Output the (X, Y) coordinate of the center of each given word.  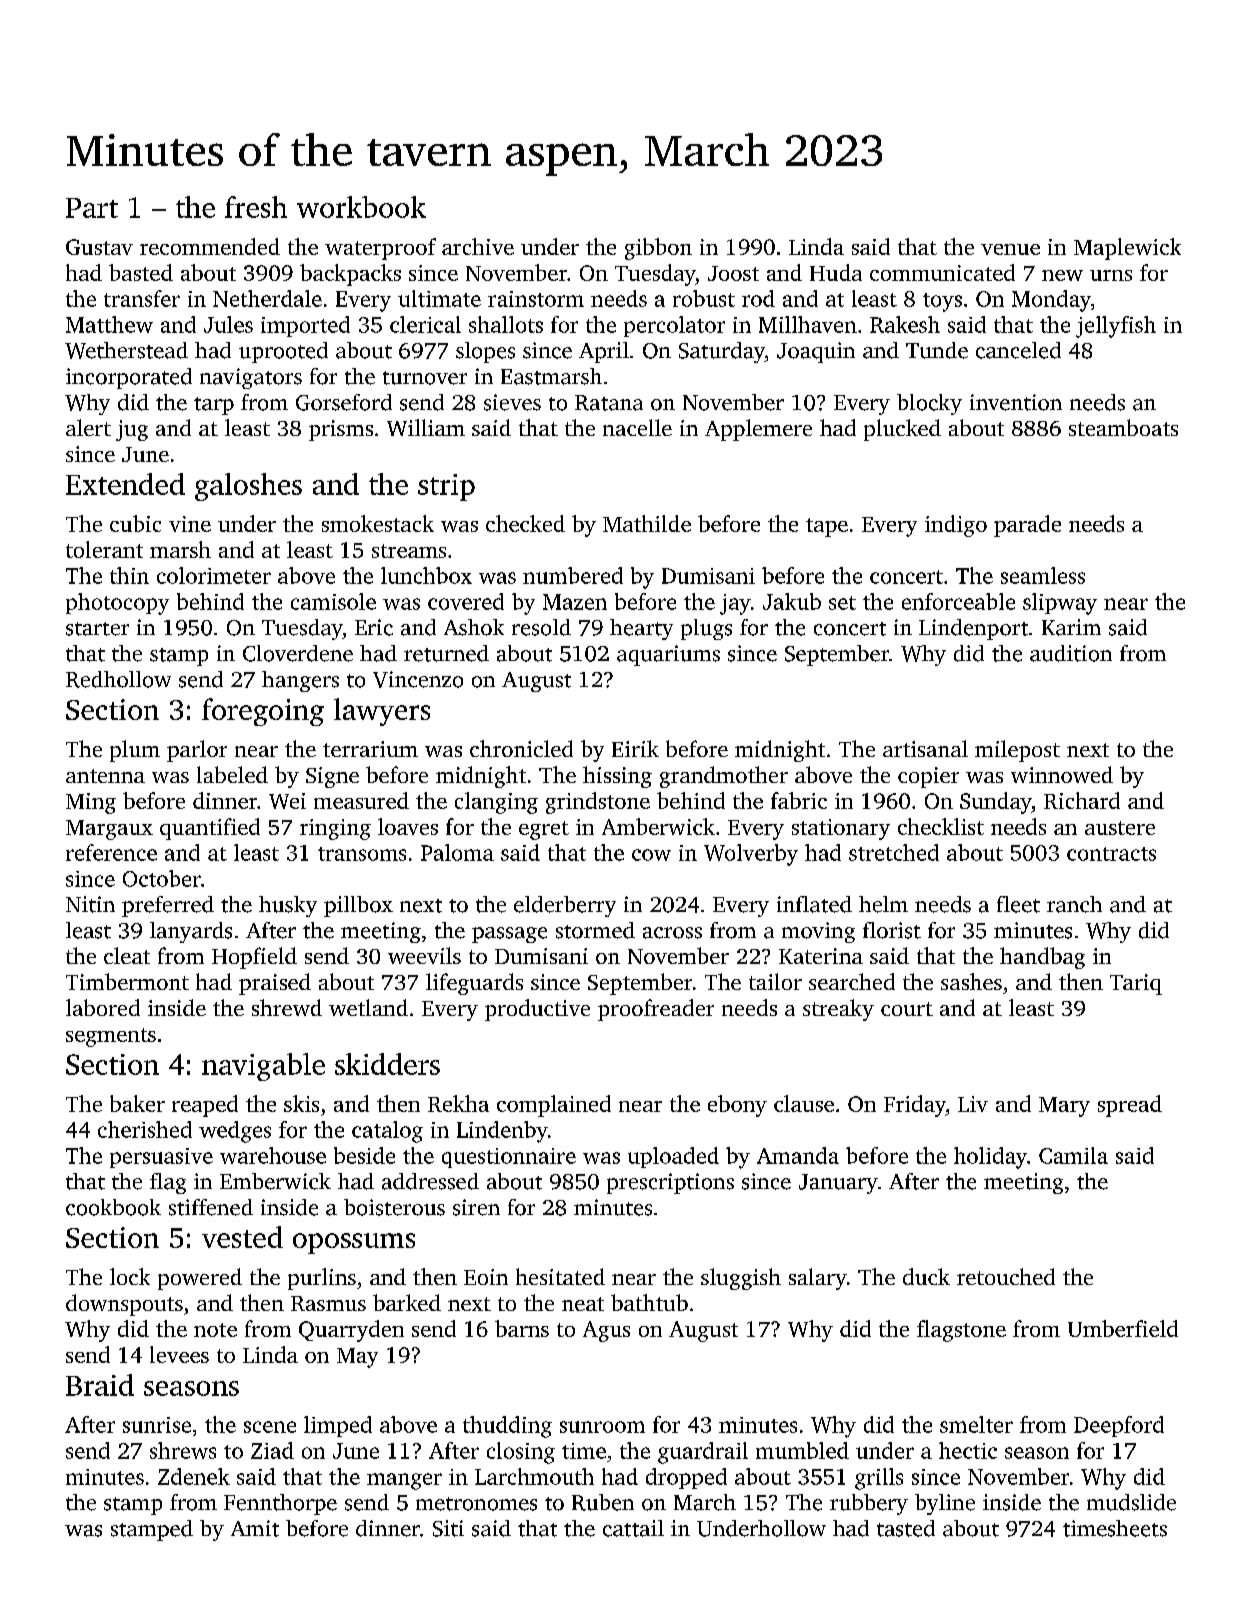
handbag (1042, 958)
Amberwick (658, 826)
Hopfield (254, 958)
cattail (633, 1528)
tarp (214, 406)
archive (478, 246)
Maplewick (1127, 249)
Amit (255, 1528)
